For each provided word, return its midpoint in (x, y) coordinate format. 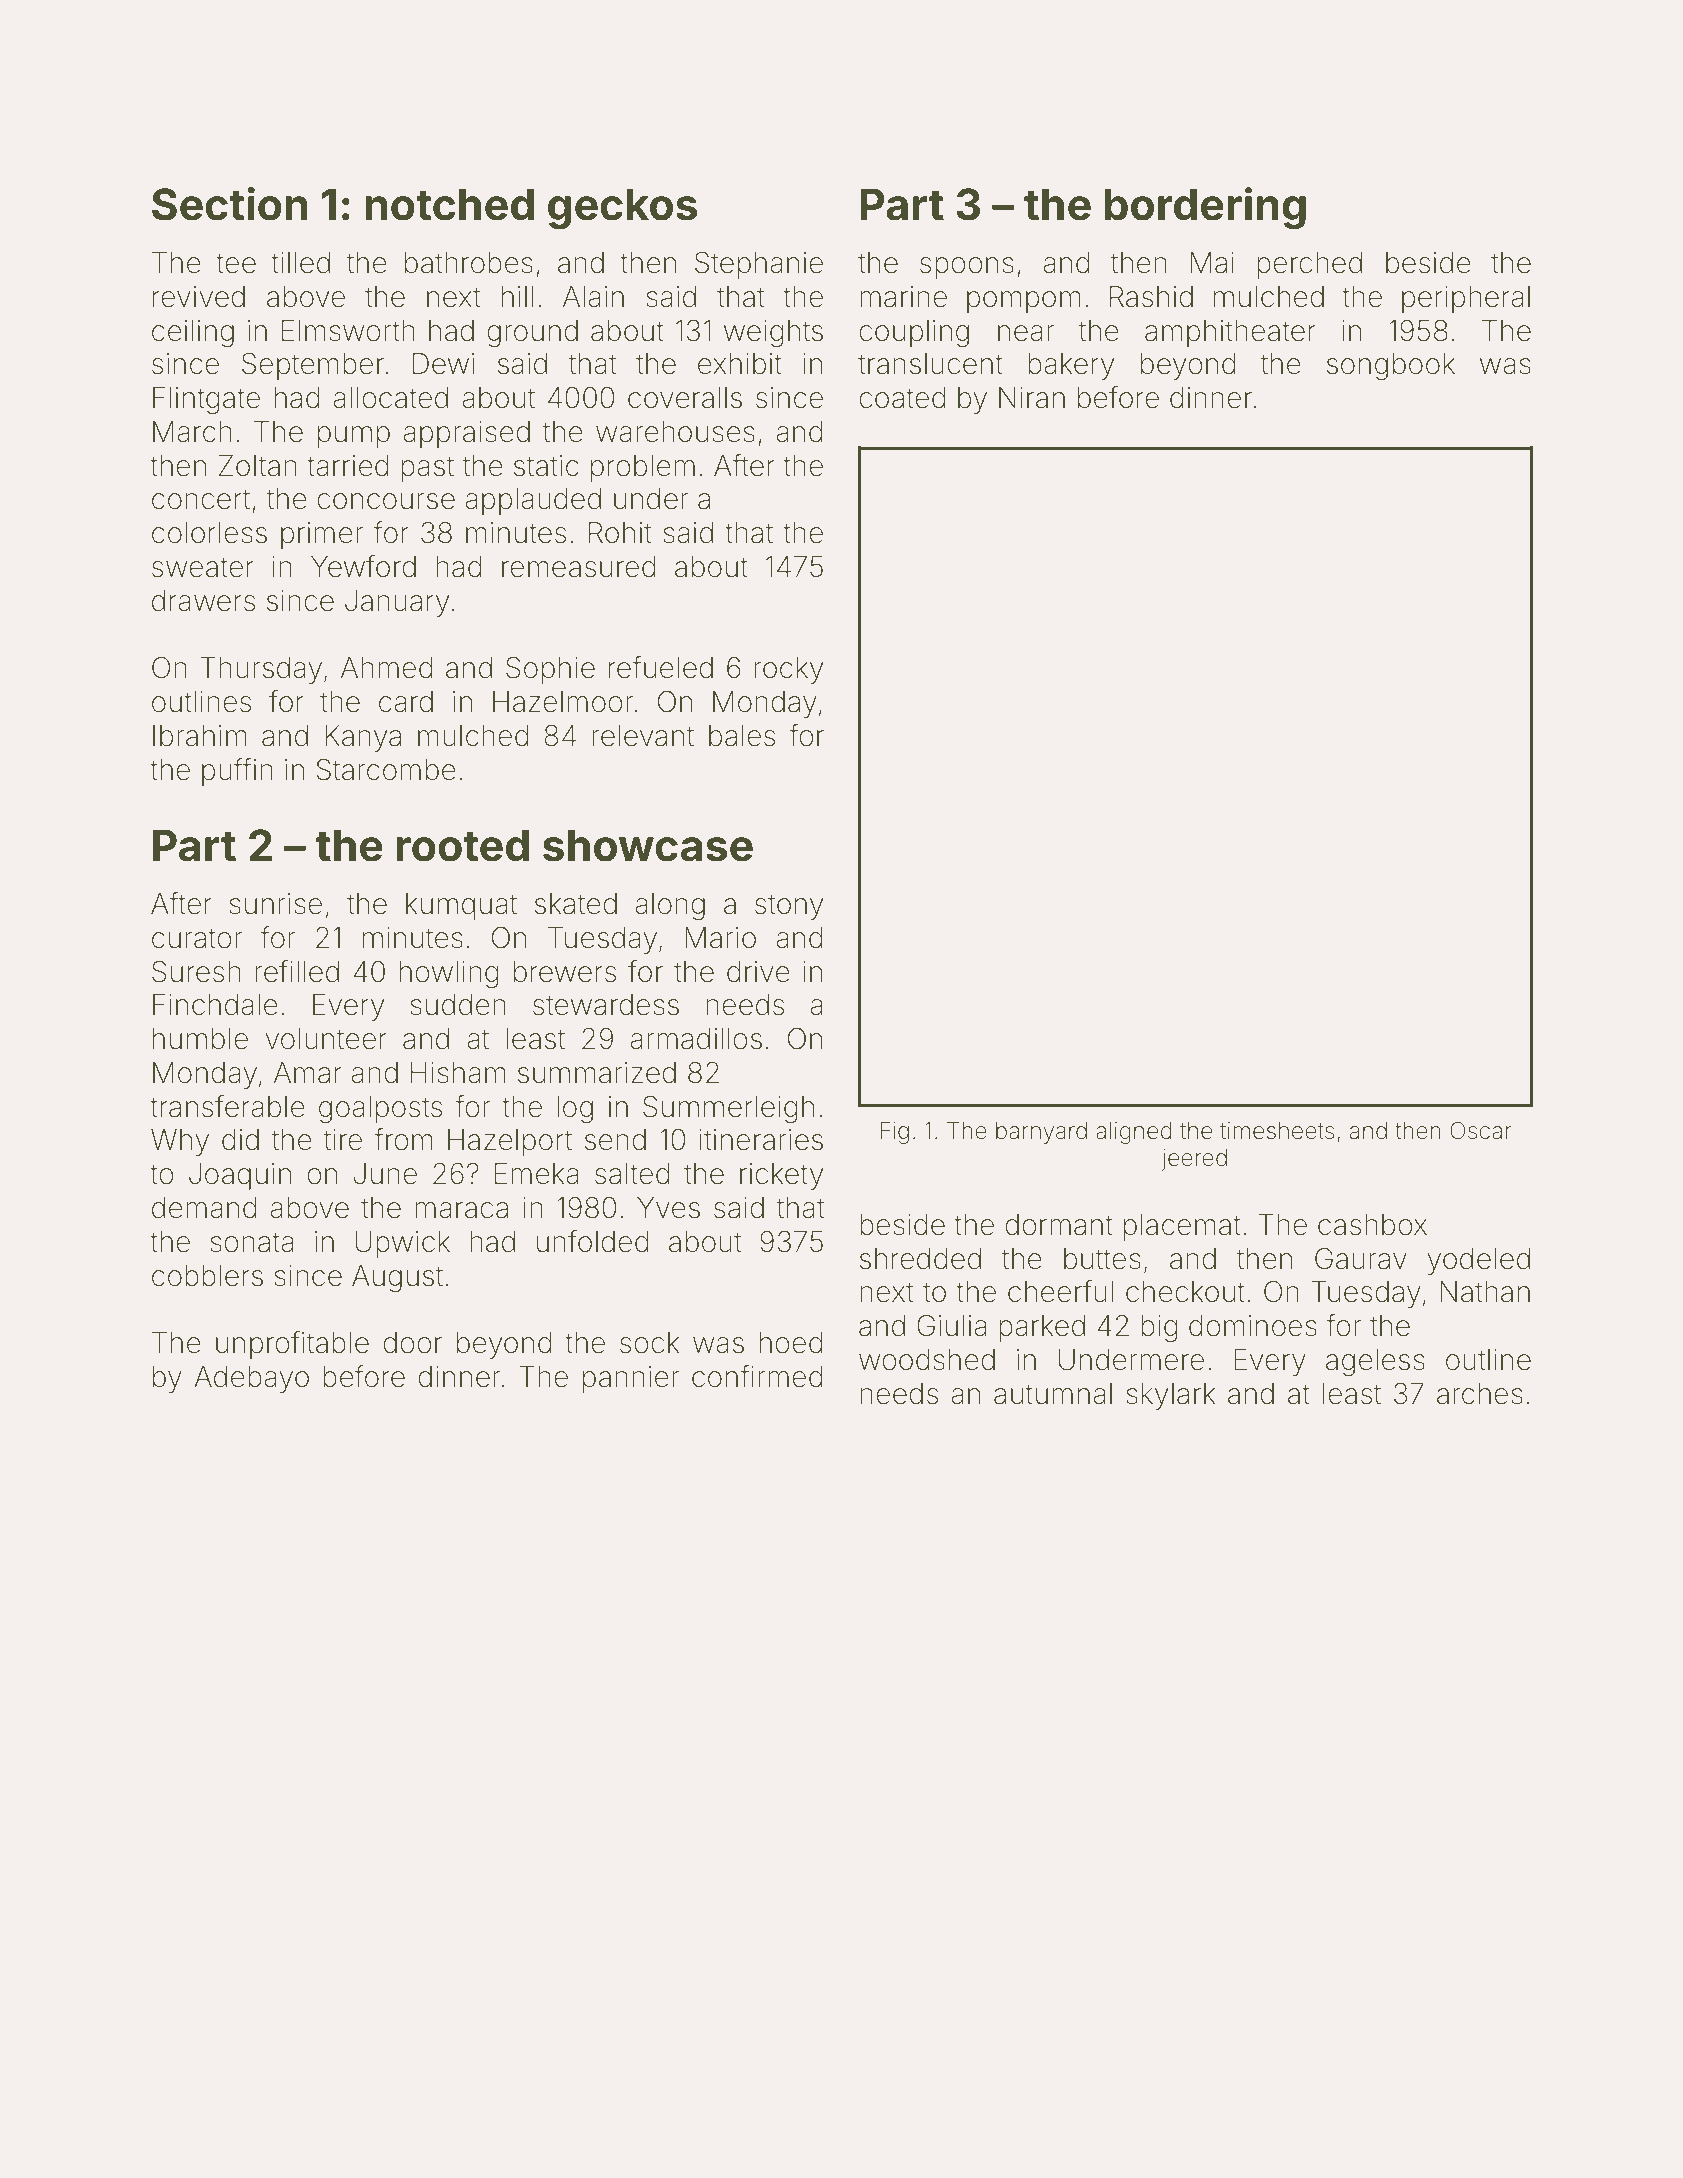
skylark (1171, 1396)
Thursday (261, 670)
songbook (1391, 366)
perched (1309, 265)
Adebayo (251, 1379)
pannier (631, 1379)
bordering (1205, 208)
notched (449, 204)
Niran (1032, 398)
